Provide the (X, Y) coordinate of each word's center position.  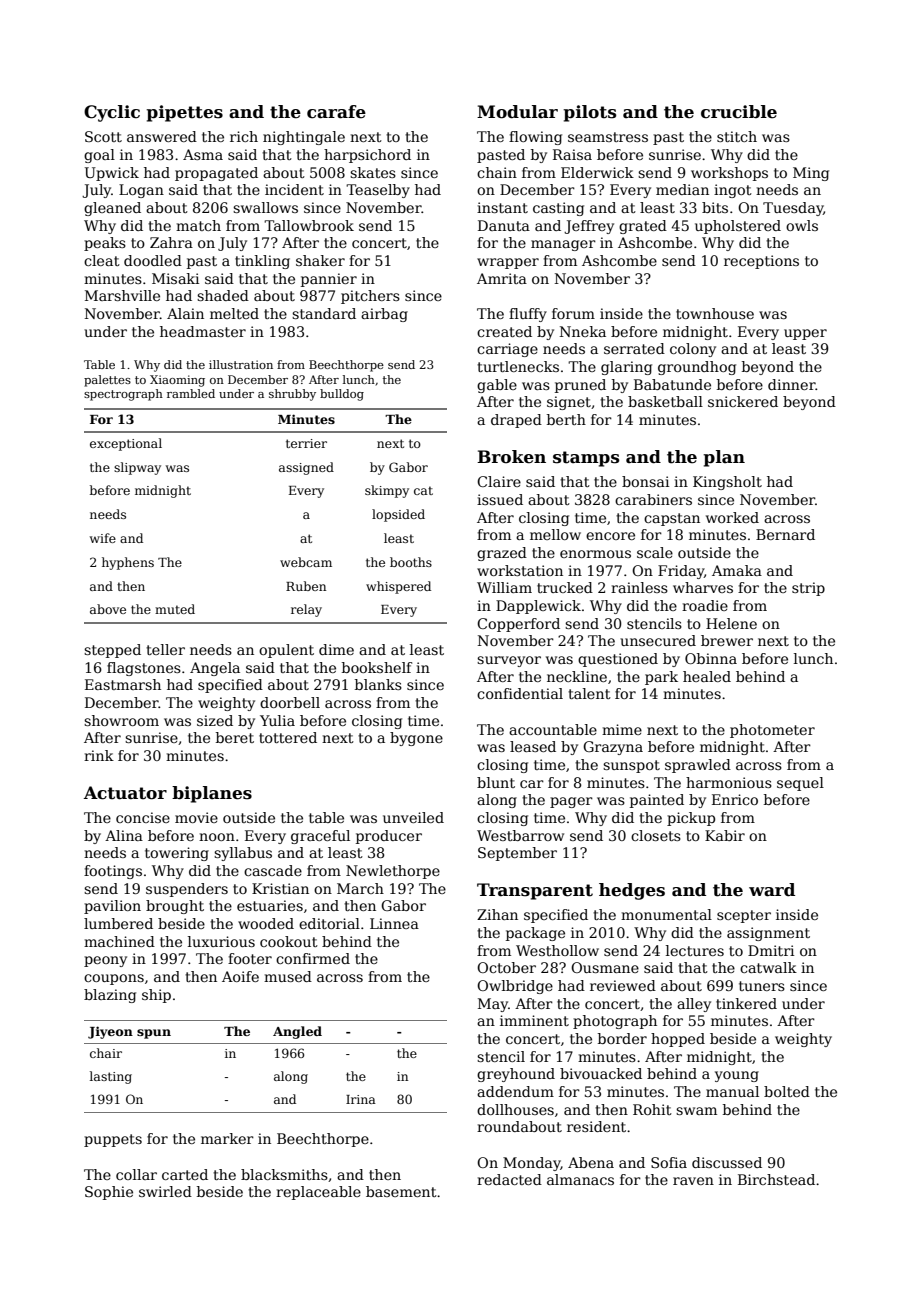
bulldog (342, 395)
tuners (762, 986)
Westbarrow (520, 835)
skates (373, 172)
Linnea (394, 923)
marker (227, 1138)
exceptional (126, 444)
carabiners (653, 499)
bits (715, 207)
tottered (288, 737)
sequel (800, 784)
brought (175, 907)
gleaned (112, 209)
